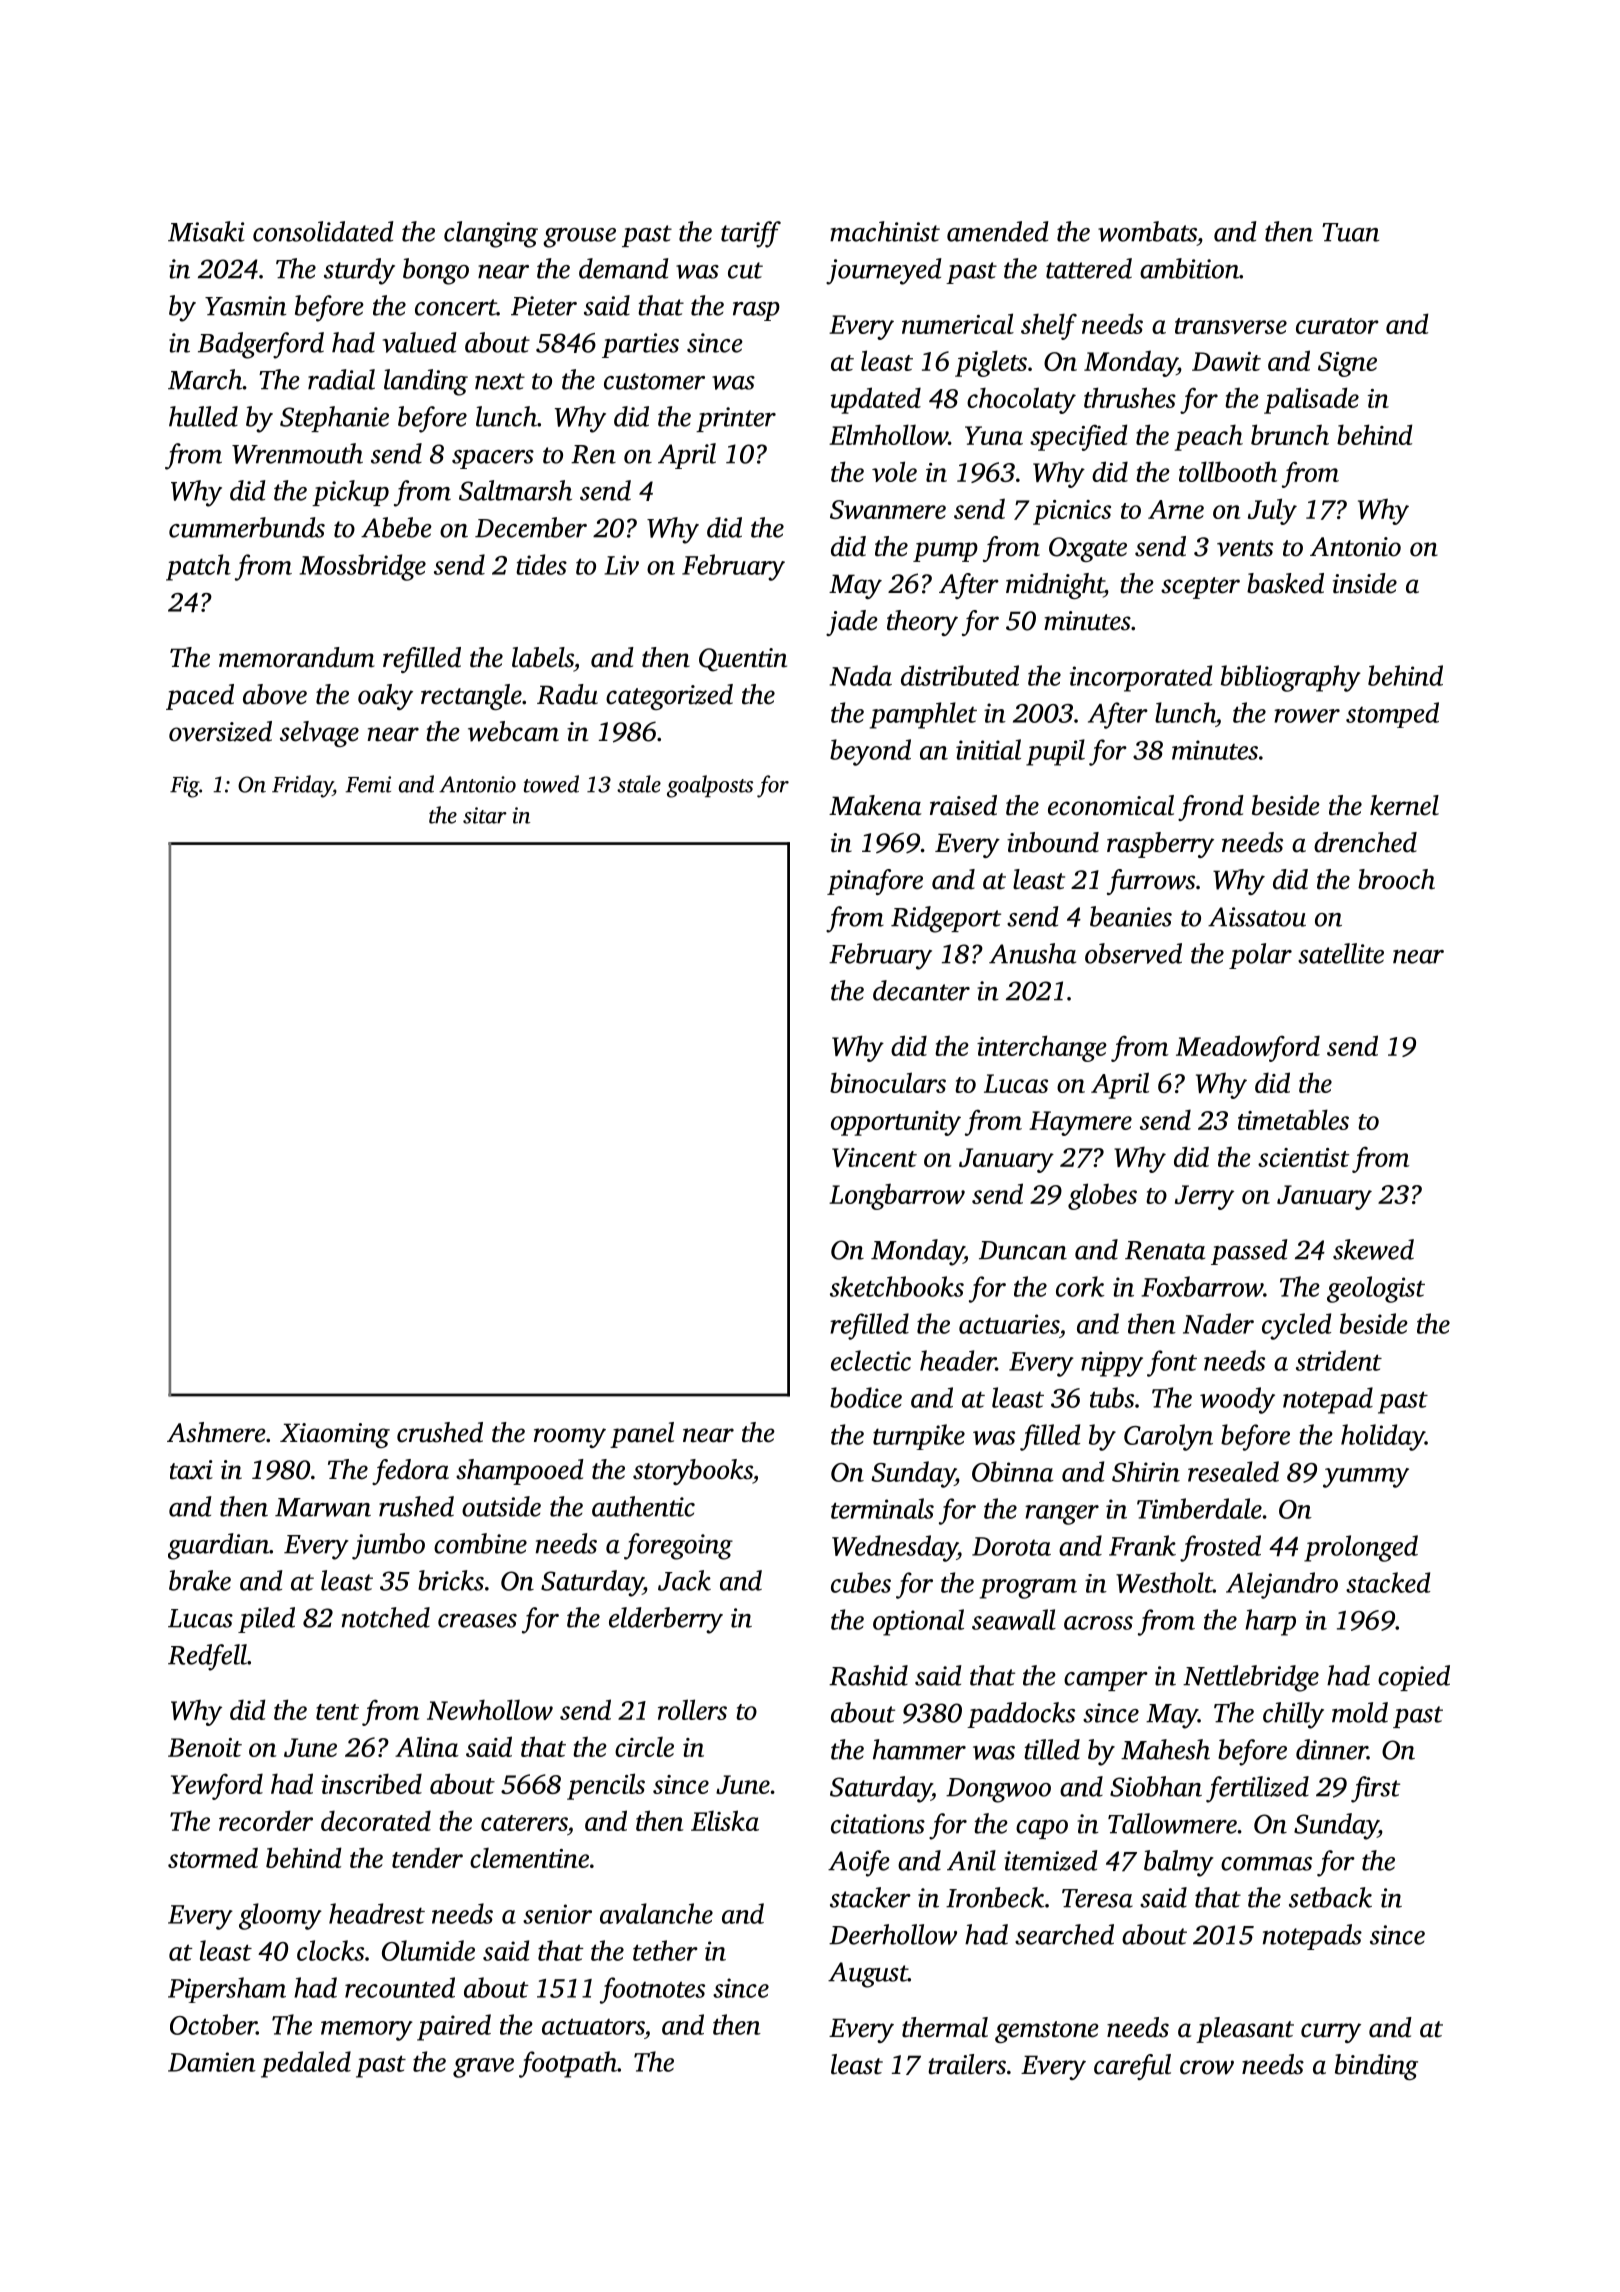 Image resolution: width=1620 pixels, height=2292 pixels. What do you see at coordinates (1207, 2067) in the image?
I see `crow` at bounding box center [1207, 2067].
